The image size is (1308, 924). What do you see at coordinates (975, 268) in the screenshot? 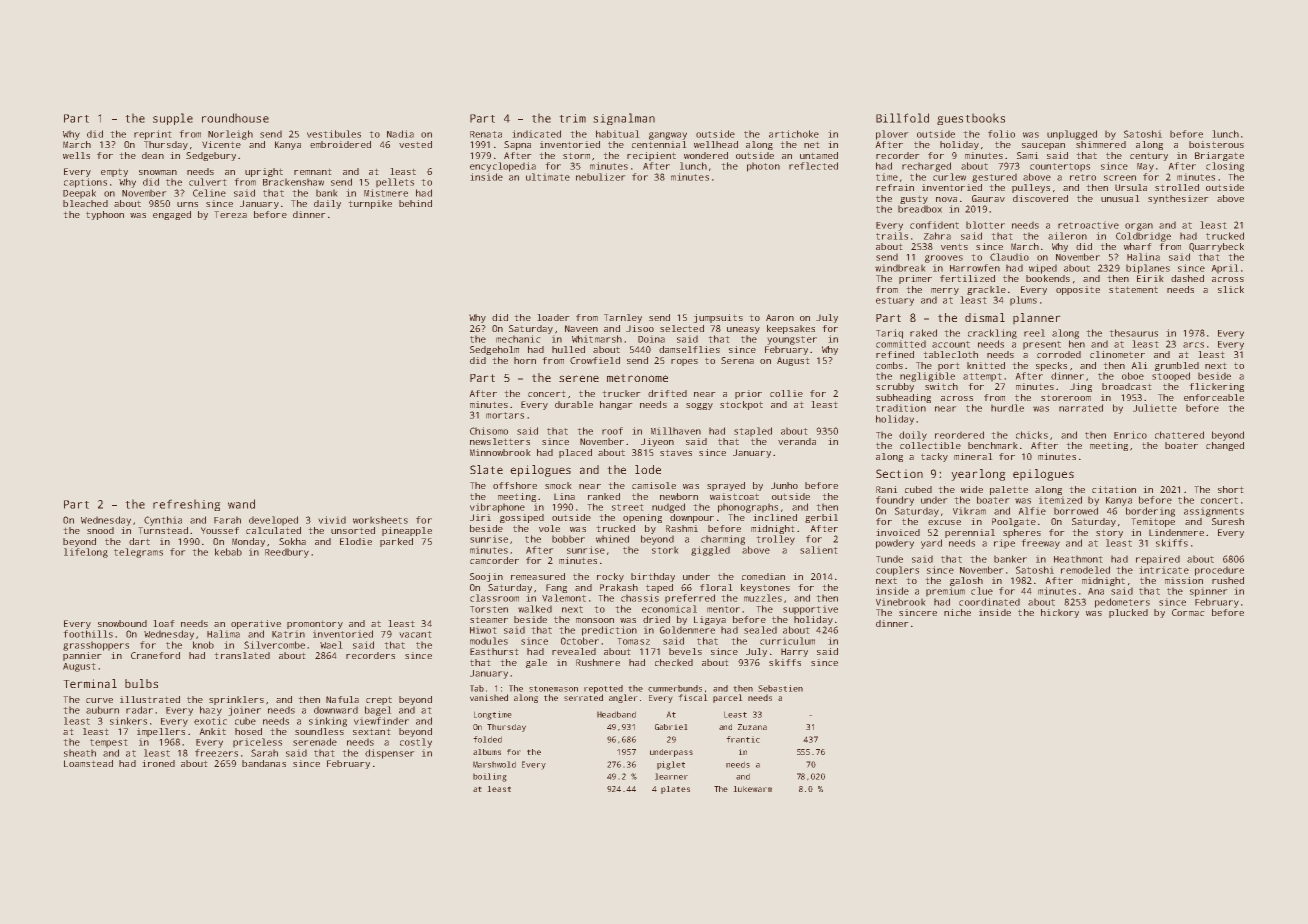
I see `Harrowfen` at bounding box center [975, 268].
